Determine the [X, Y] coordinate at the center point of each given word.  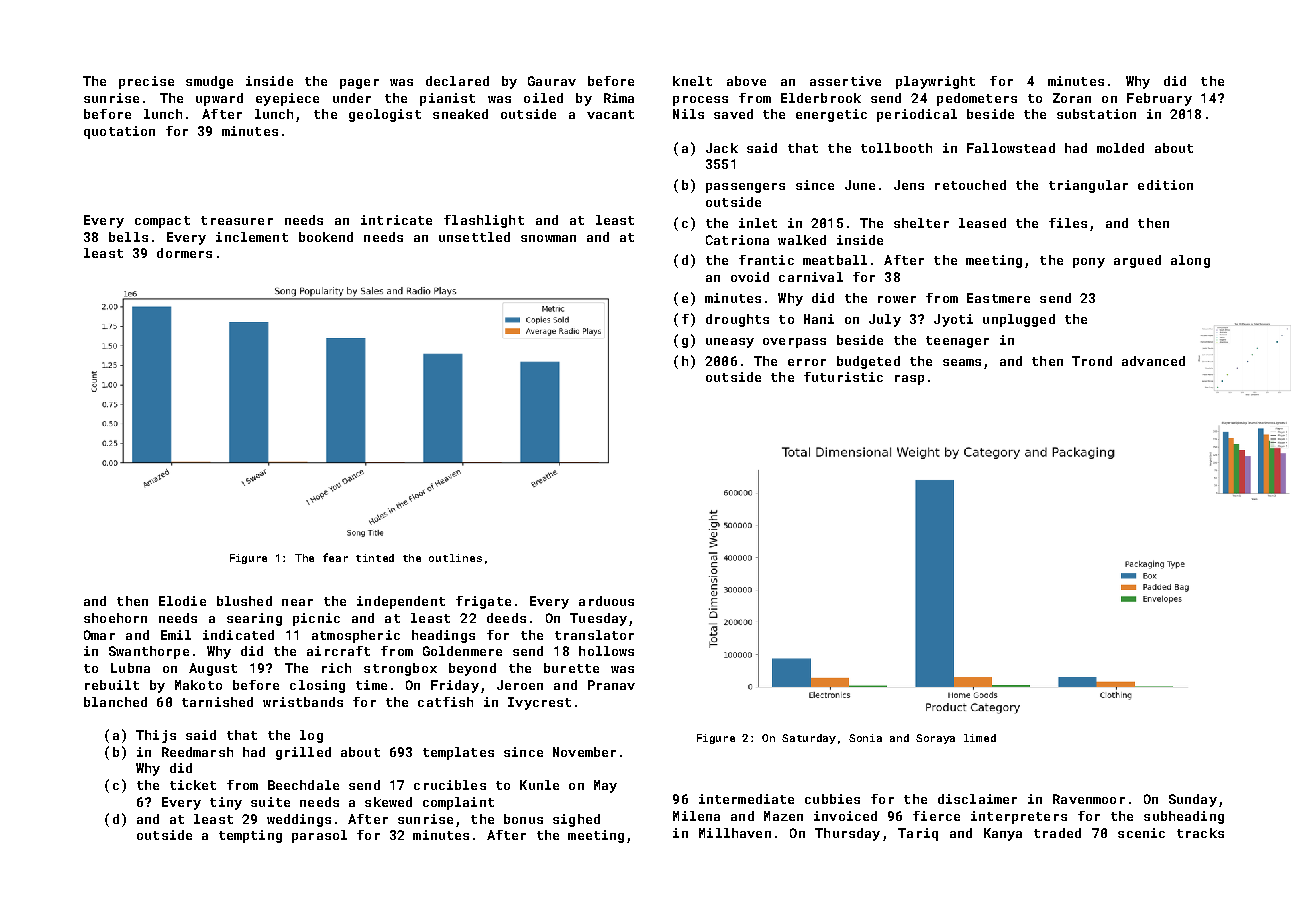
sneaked [460, 114]
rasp [909, 380]
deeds [506, 618]
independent [401, 602]
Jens [909, 185]
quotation [119, 132]
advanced [1153, 361]
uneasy [730, 343]
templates [458, 753]
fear [335, 557]
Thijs [156, 736]
